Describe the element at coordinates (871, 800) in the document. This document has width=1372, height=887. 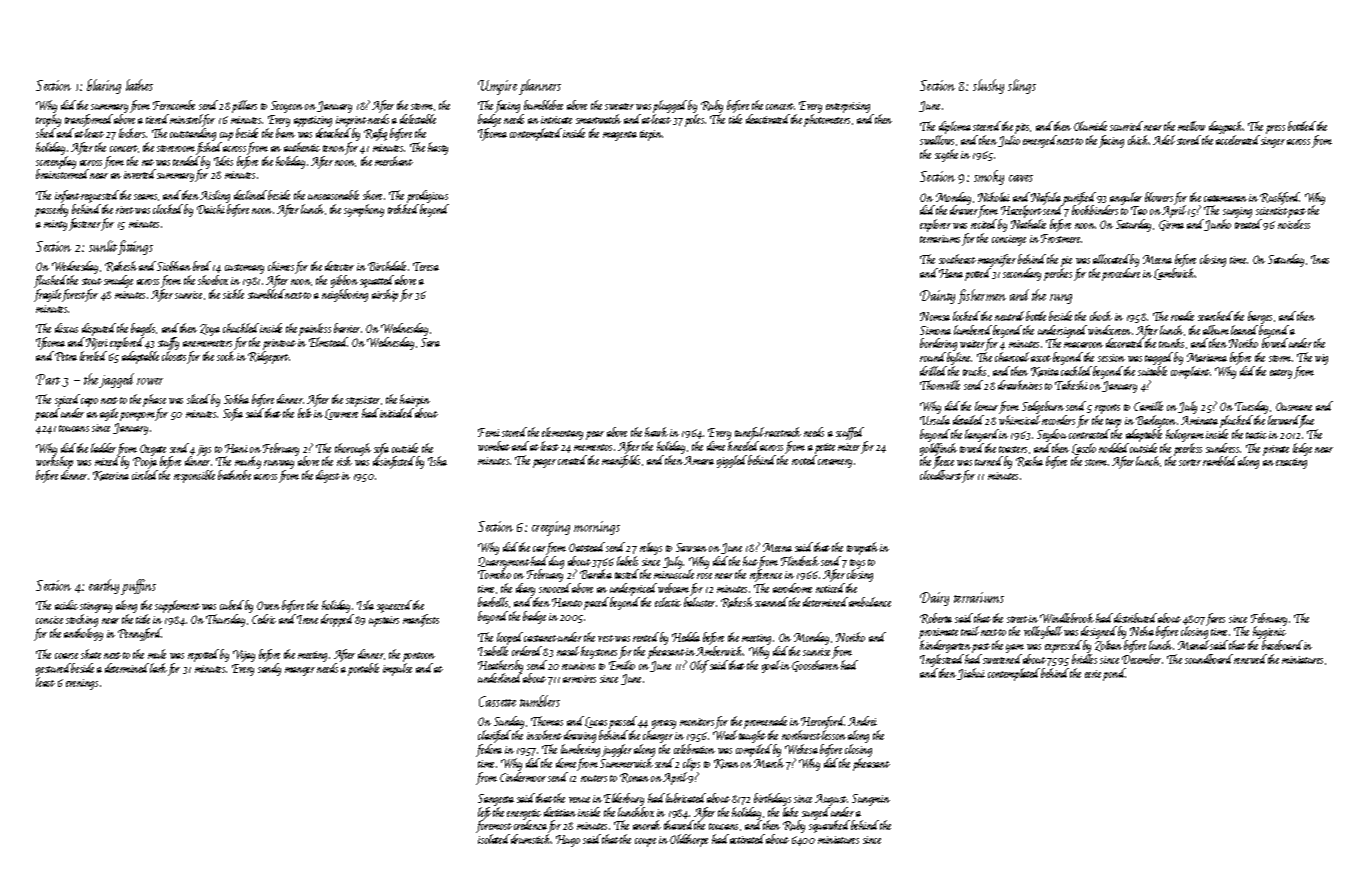
I see `Sungmin` at that location.
